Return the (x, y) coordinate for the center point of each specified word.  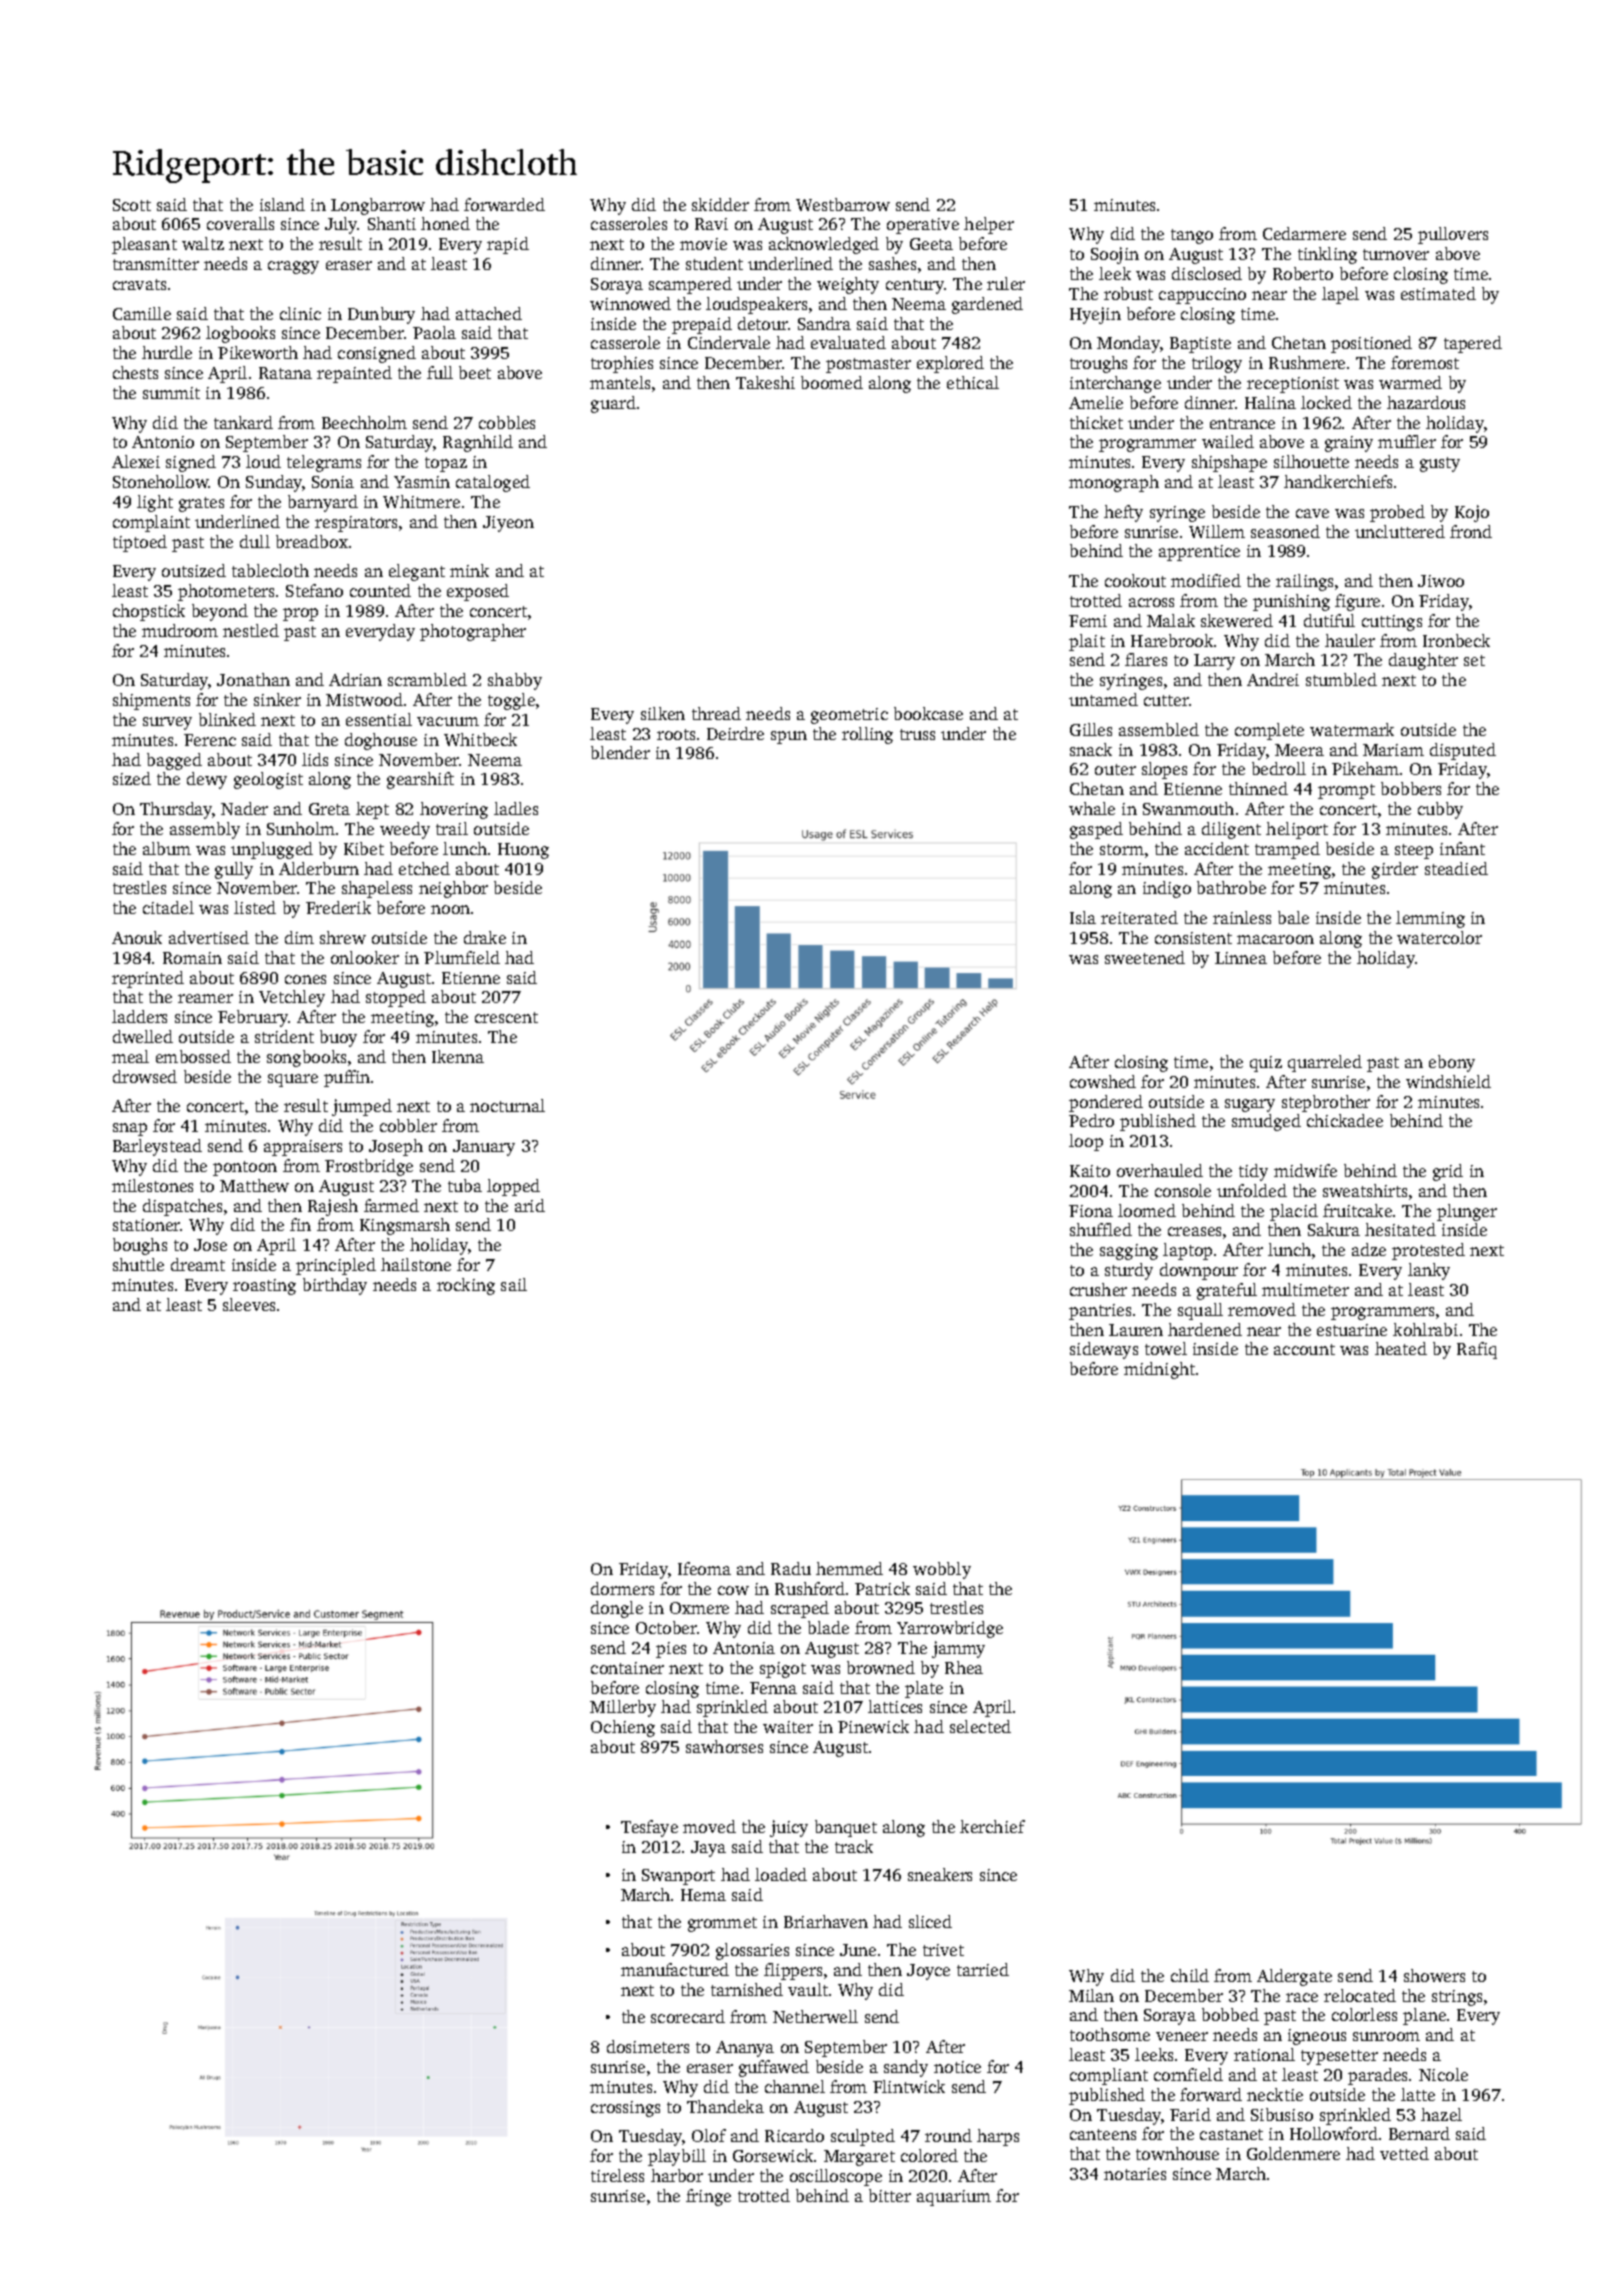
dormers (622, 1588)
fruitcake (1357, 1210)
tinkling (1327, 255)
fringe (708, 2197)
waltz (203, 243)
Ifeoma (704, 1568)
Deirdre (735, 733)
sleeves (249, 1304)
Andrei (1273, 679)
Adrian (355, 679)
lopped (513, 1187)
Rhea (964, 1667)
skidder (720, 204)
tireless (617, 2175)
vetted (1404, 2153)
